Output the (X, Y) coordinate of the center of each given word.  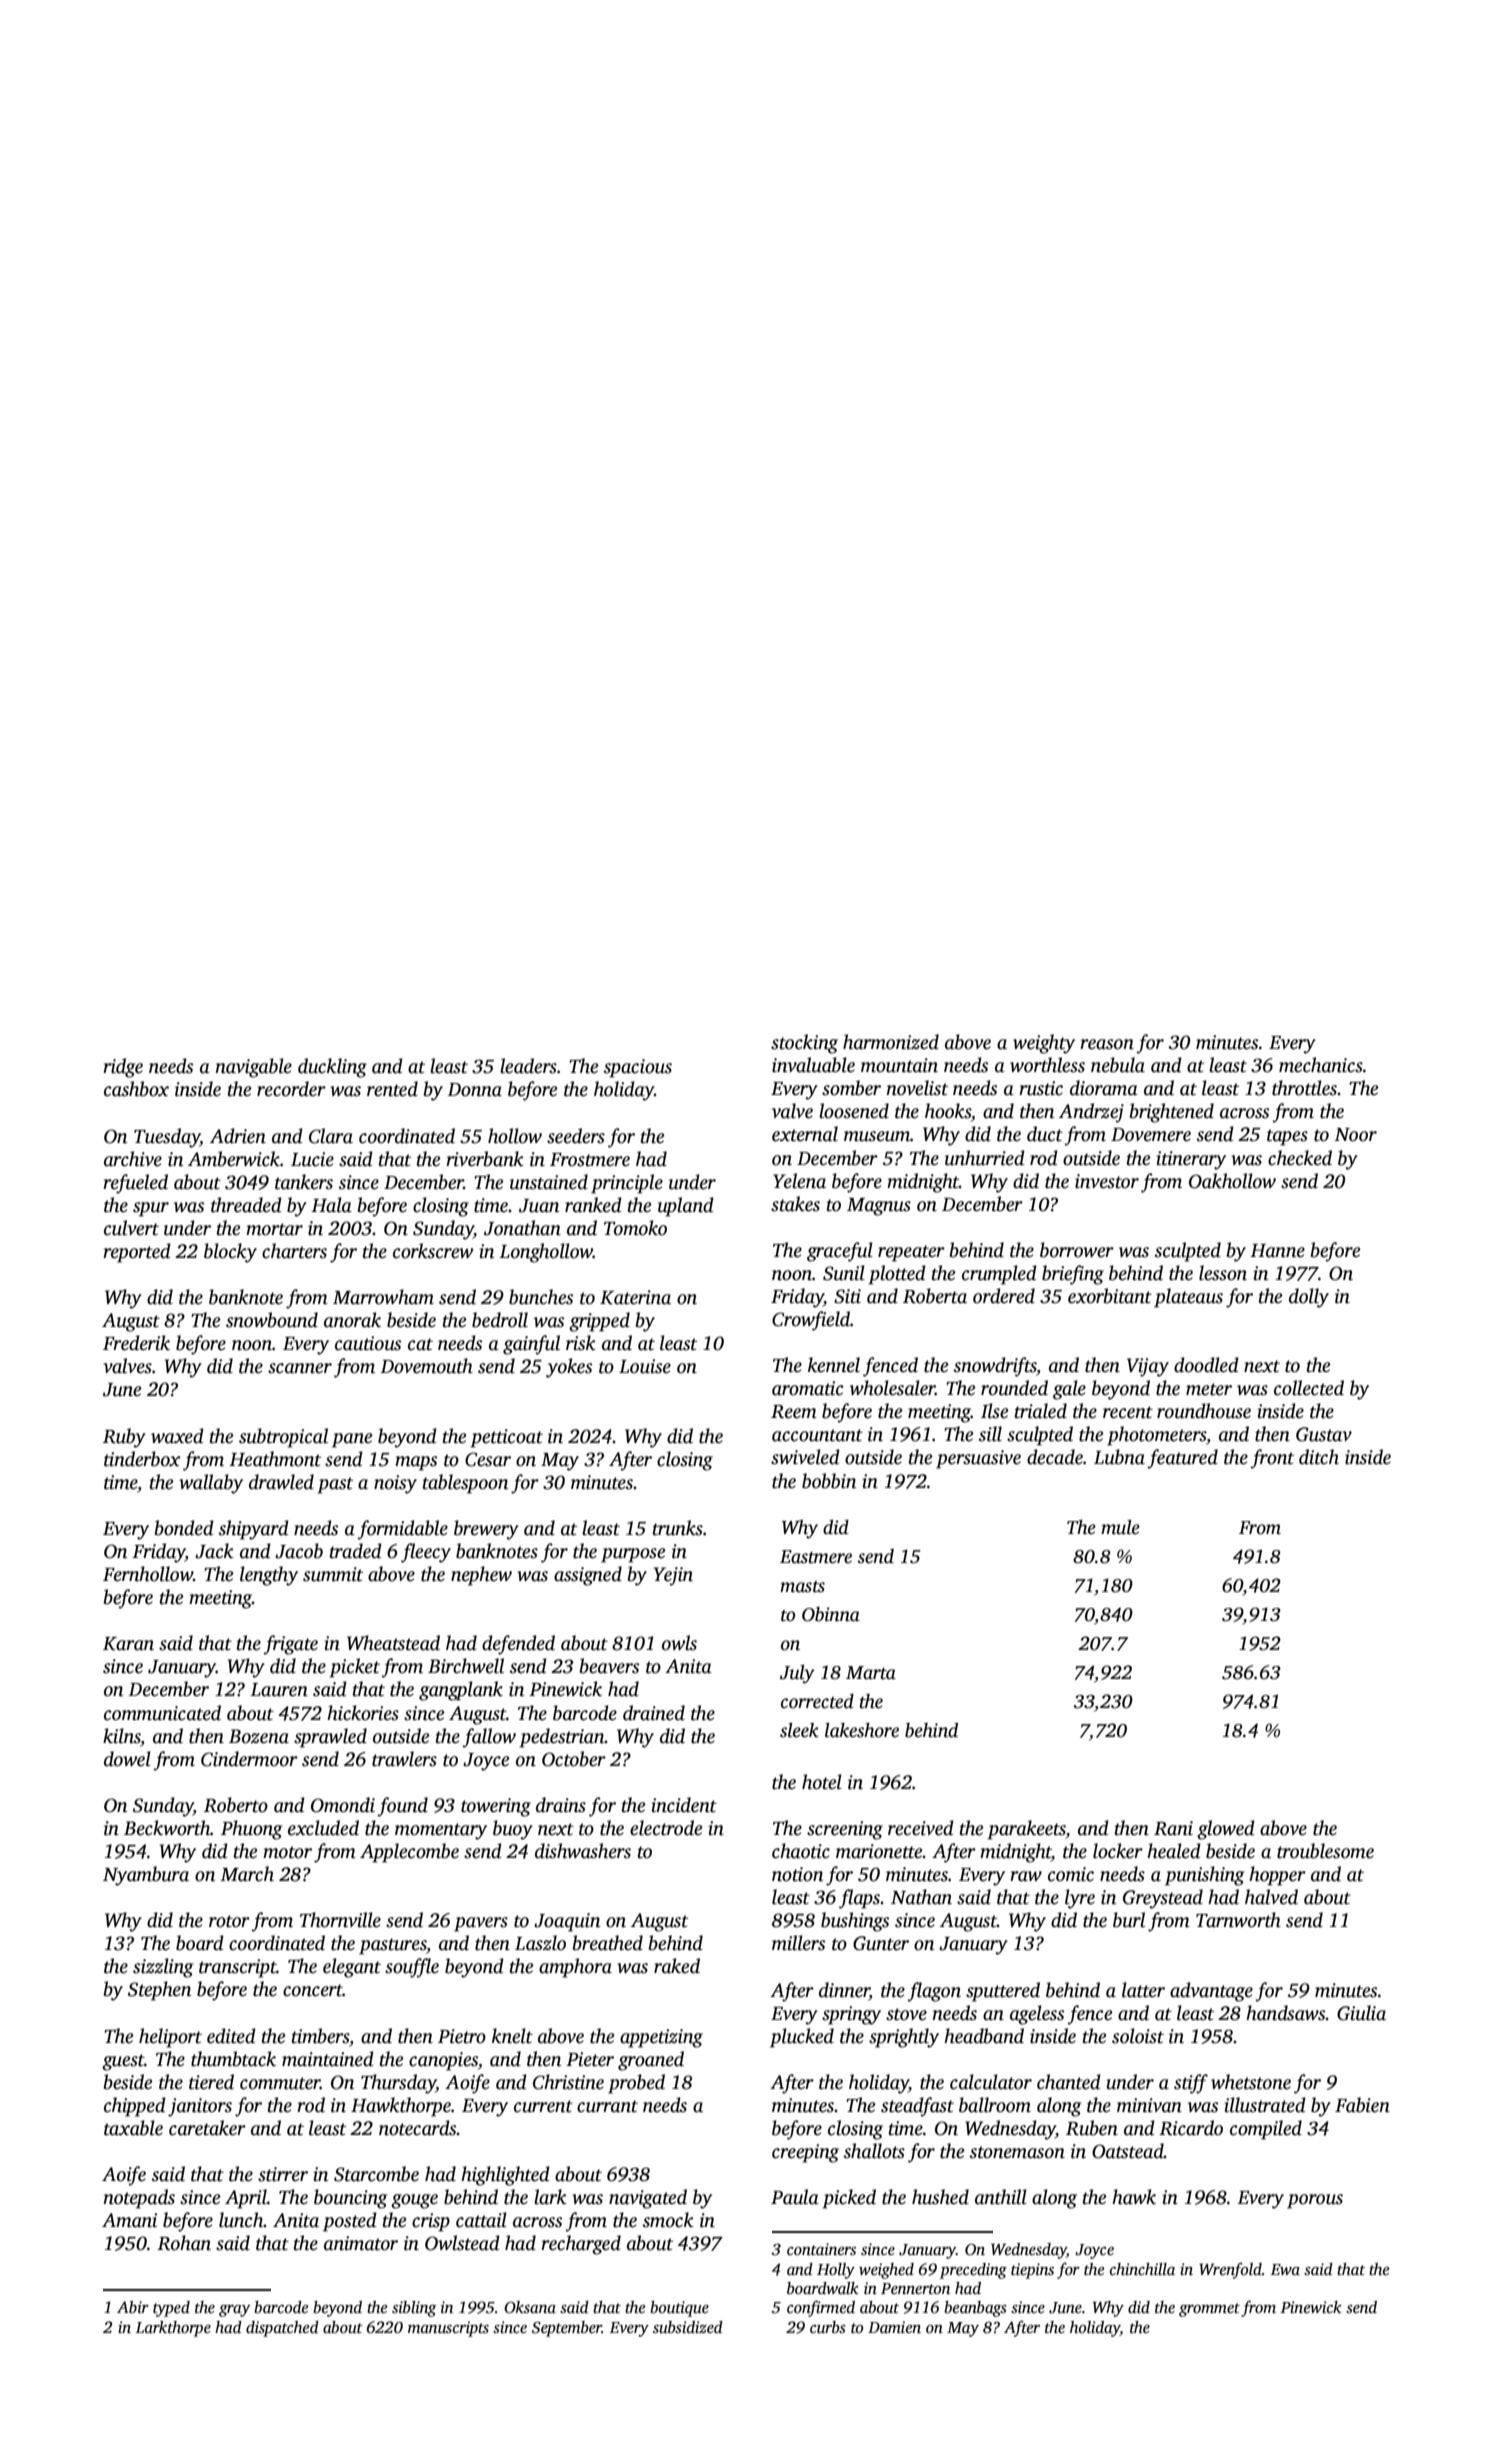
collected (1309, 1388)
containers (821, 2249)
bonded (184, 1528)
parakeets (1026, 1830)
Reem (794, 1412)
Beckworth (167, 1828)
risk (581, 1343)
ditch (1319, 1457)
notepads (139, 2199)
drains (561, 1805)
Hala (331, 1205)
